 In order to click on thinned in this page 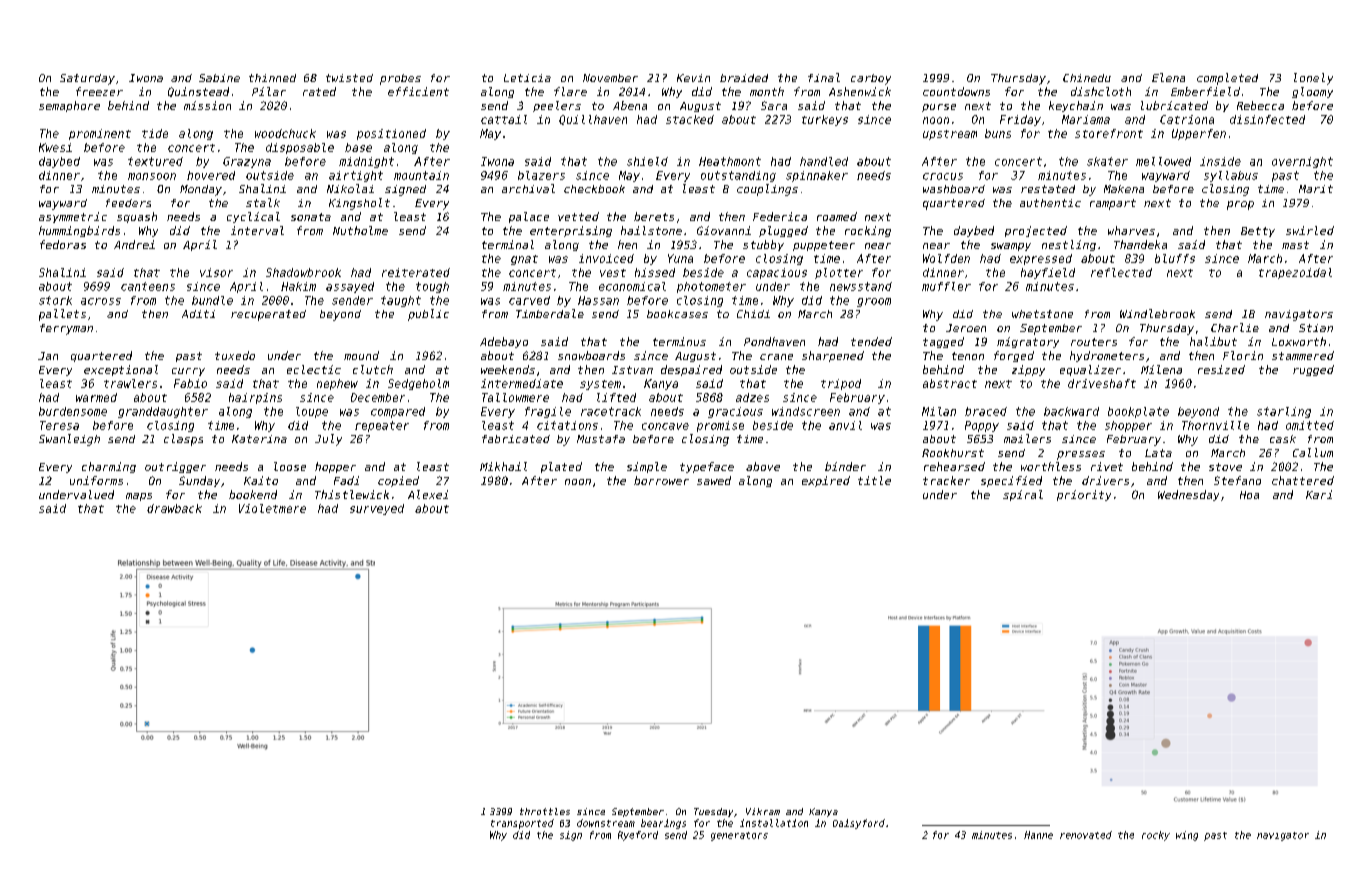, I will do `click(272, 78)`.
